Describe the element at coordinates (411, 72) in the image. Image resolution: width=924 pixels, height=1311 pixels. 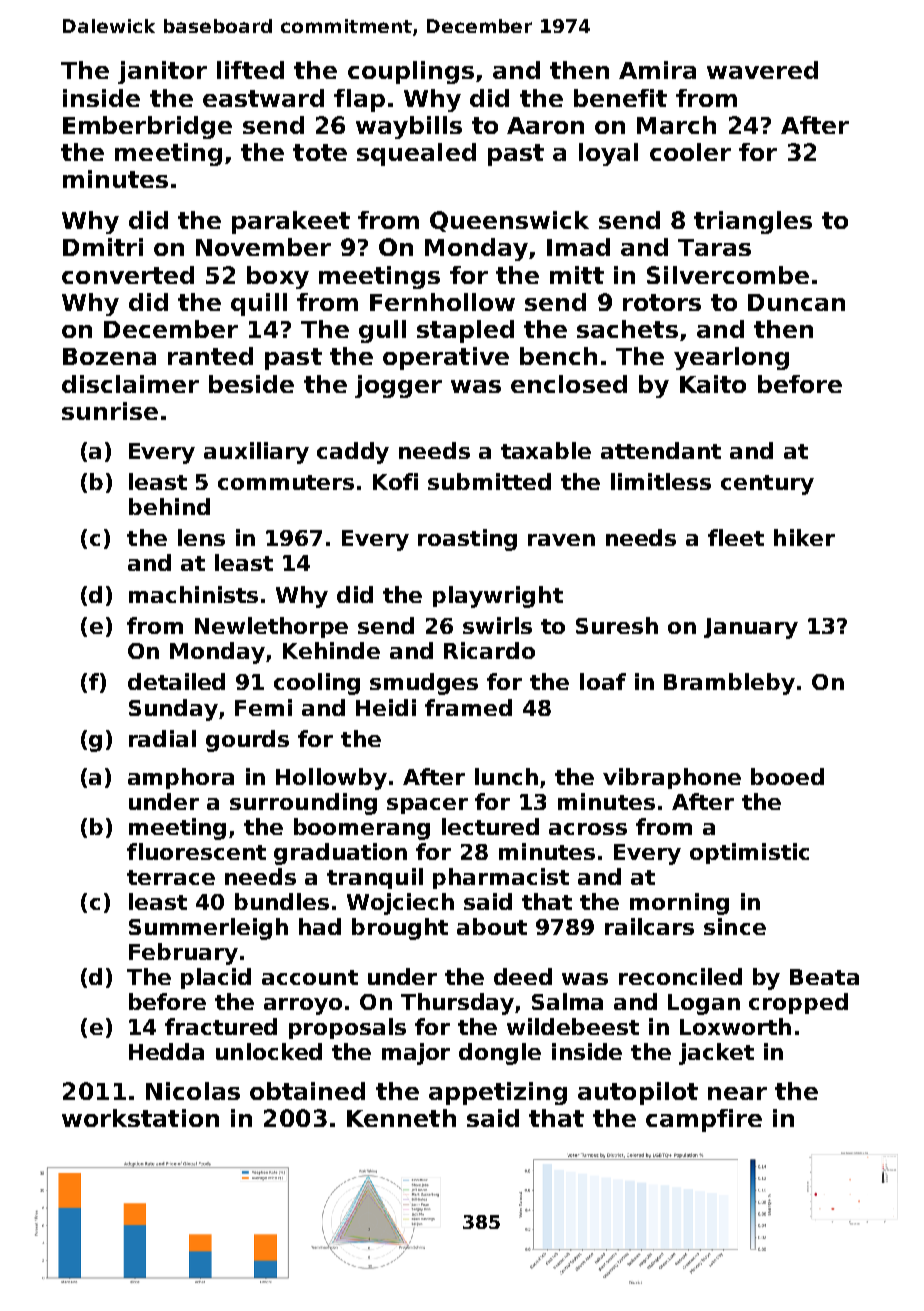
I see `couplings` at that location.
